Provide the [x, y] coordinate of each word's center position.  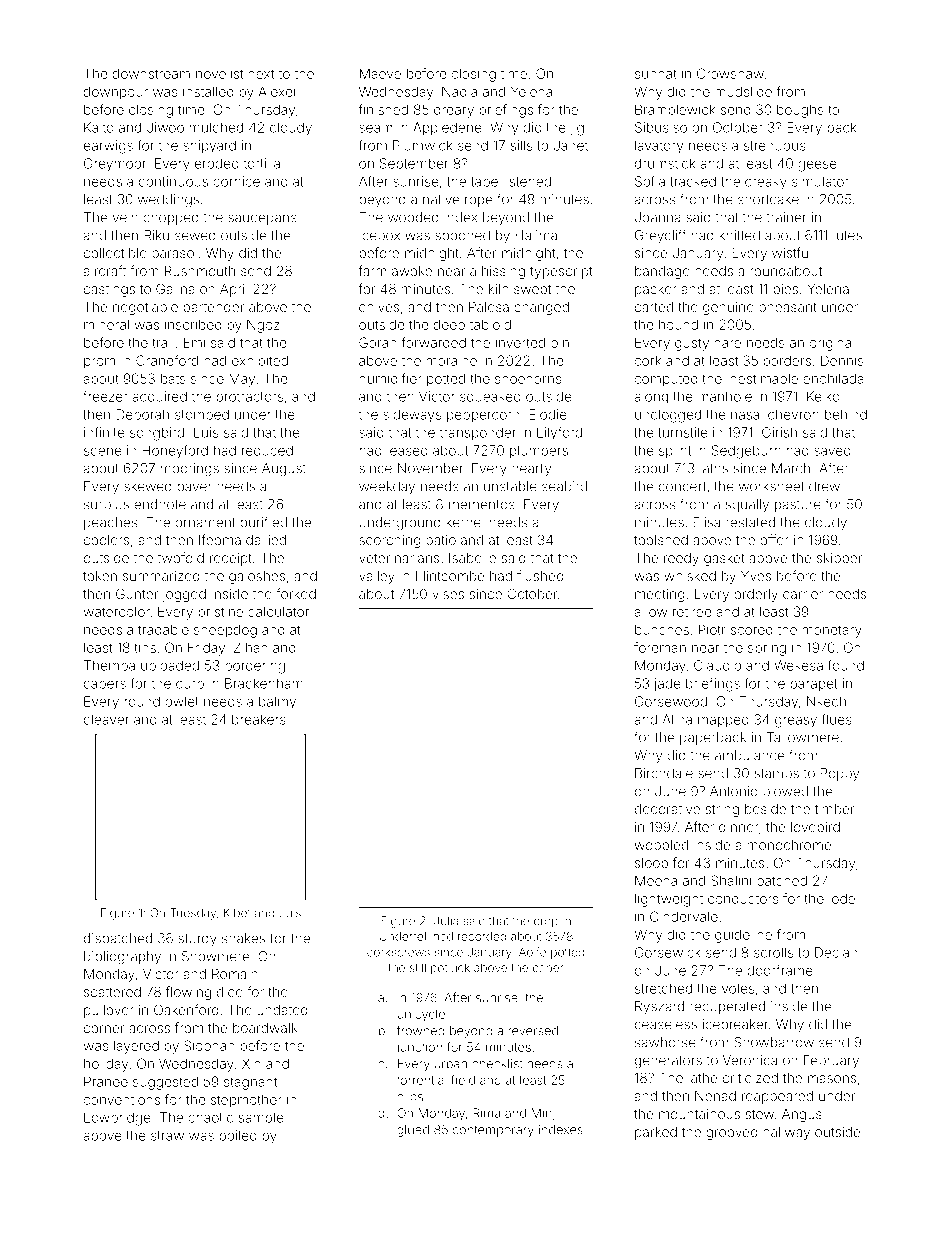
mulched [216, 127]
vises [448, 594]
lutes [848, 235]
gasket [724, 559]
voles [738, 988]
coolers [106, 540]
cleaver [106, 719]
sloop [651, 864]
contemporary [493, 1131]
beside [765, 809]
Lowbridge [117, 1119]
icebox [379, 235]
